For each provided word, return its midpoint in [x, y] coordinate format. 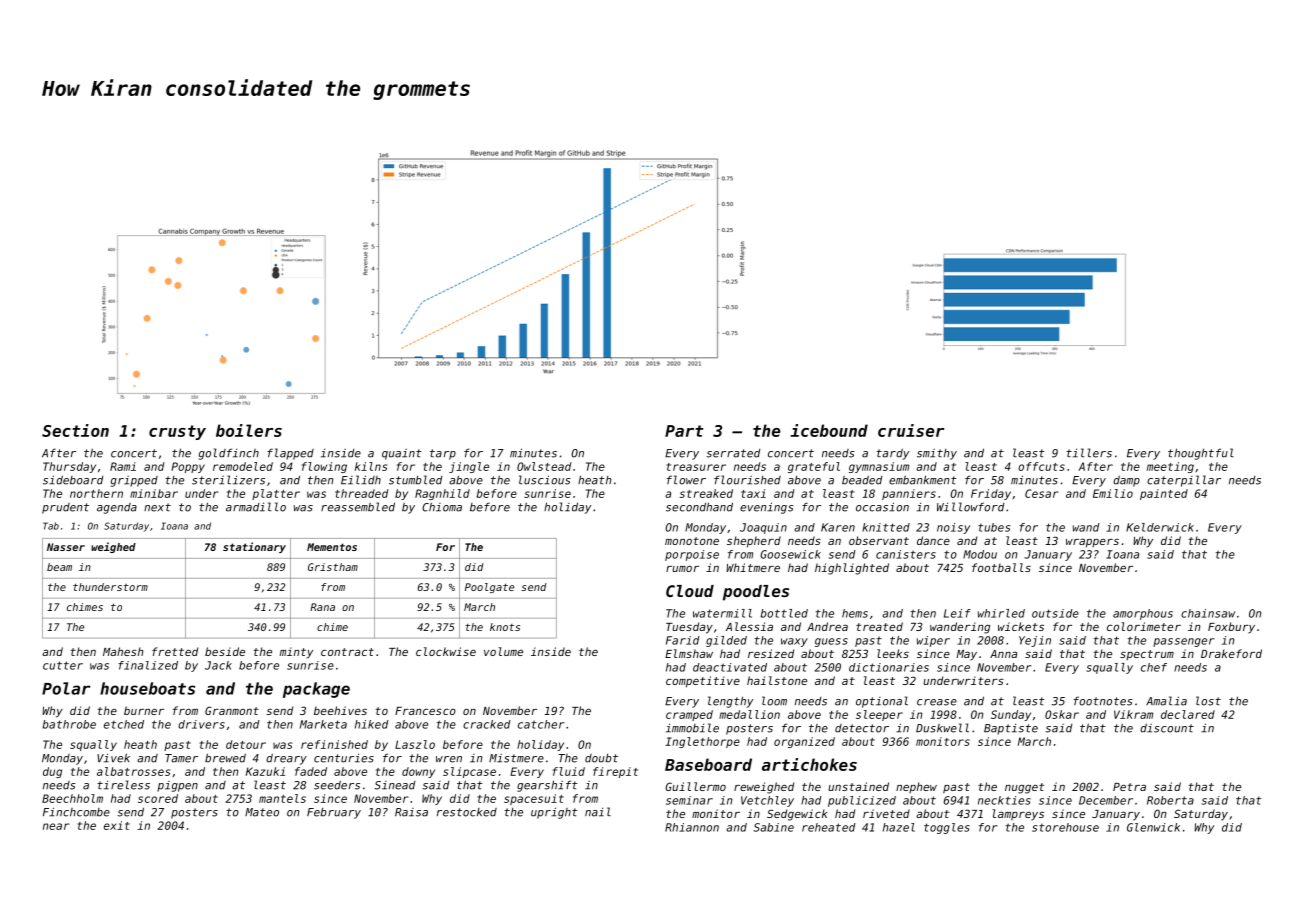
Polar [66, 688]
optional [882, 702]
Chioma [442, 507]
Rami [123, 466]
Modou [980, 554]
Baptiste [1011, 729]
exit [117, 825]
